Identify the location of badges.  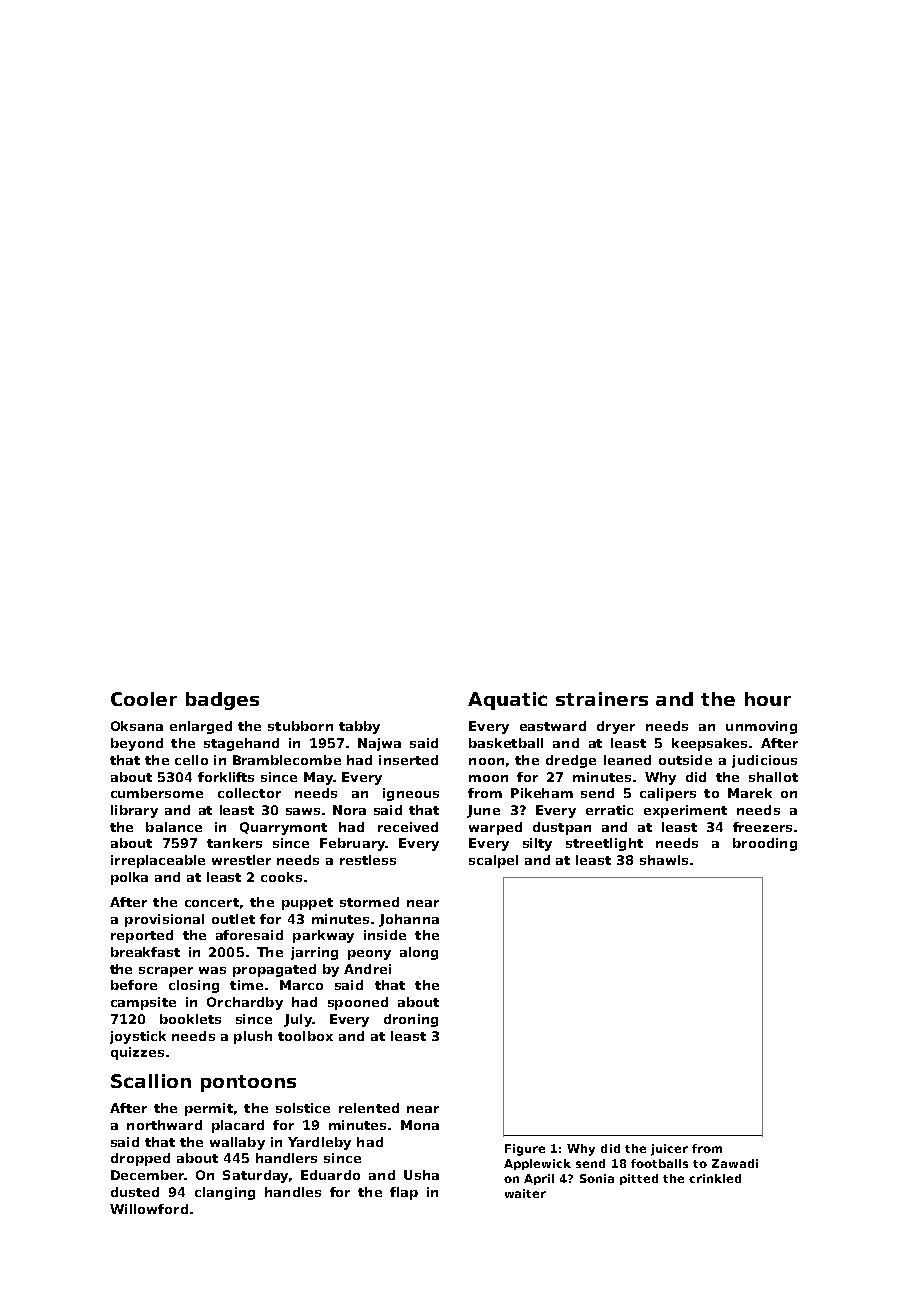
(222, 701).
